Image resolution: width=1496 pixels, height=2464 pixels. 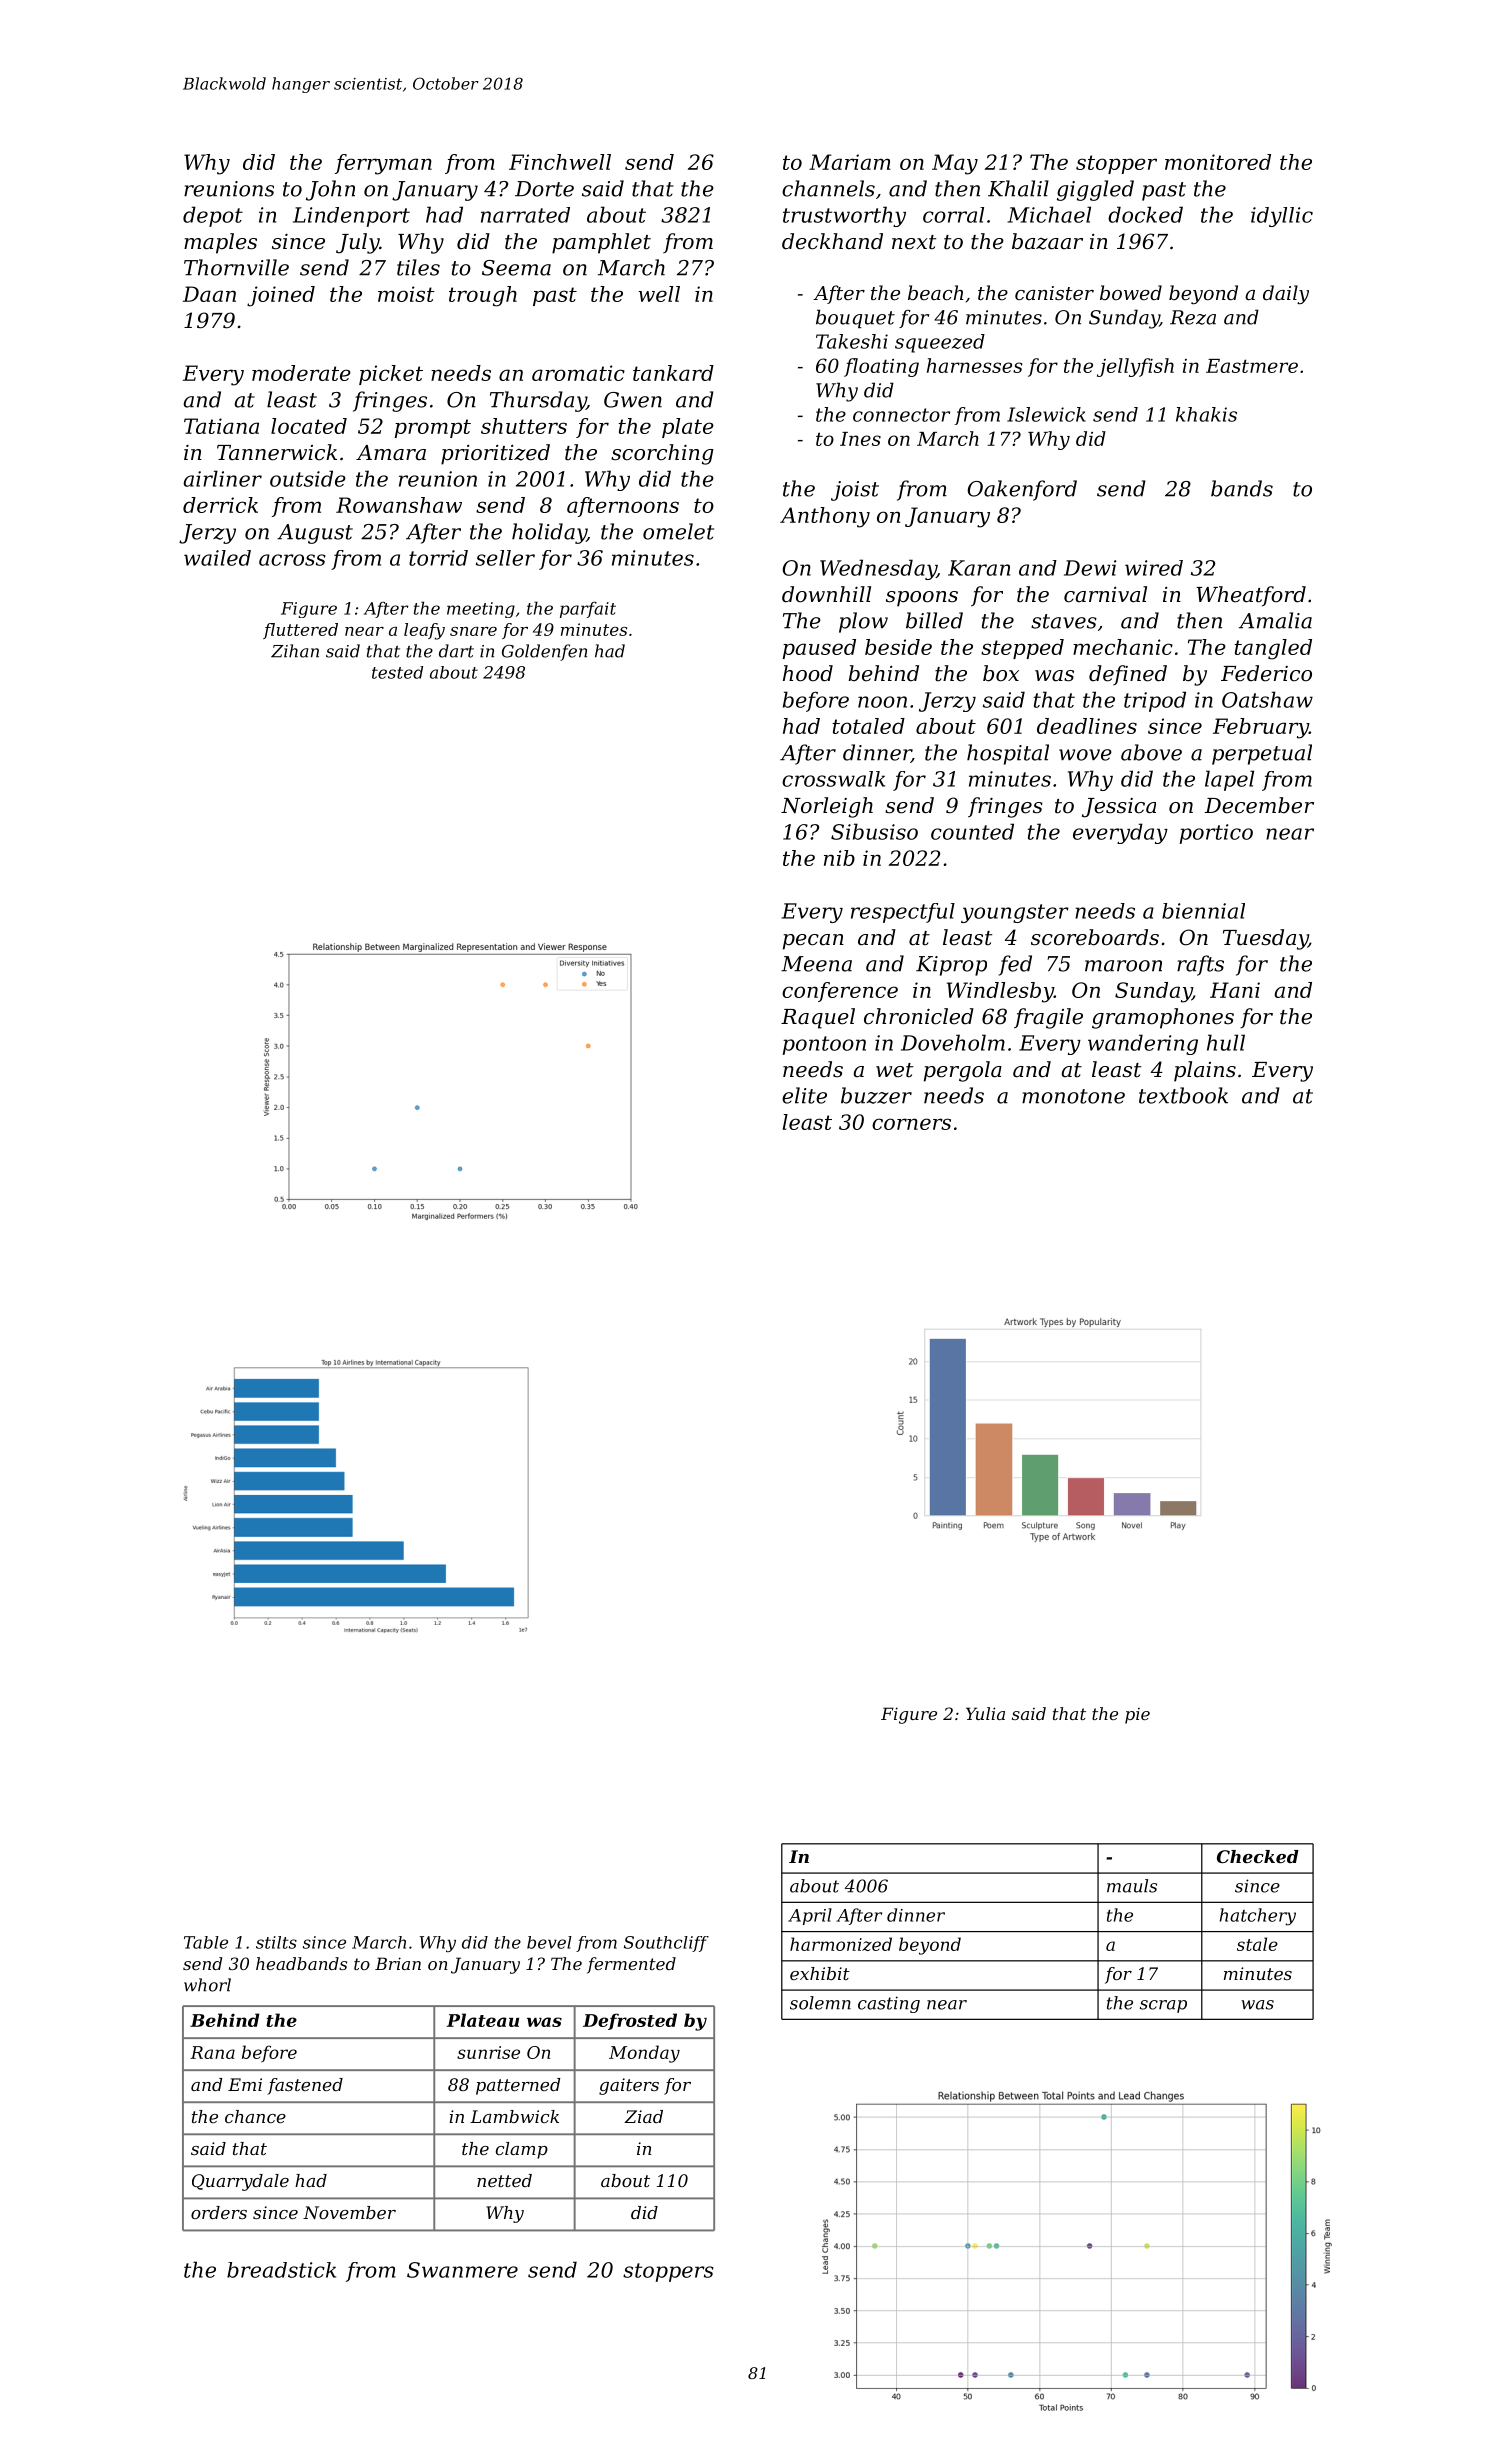 What do you see at coordinates (643, 2116) in the screenshot?
I see `Ziad` at bounding box center [643, 2116].
